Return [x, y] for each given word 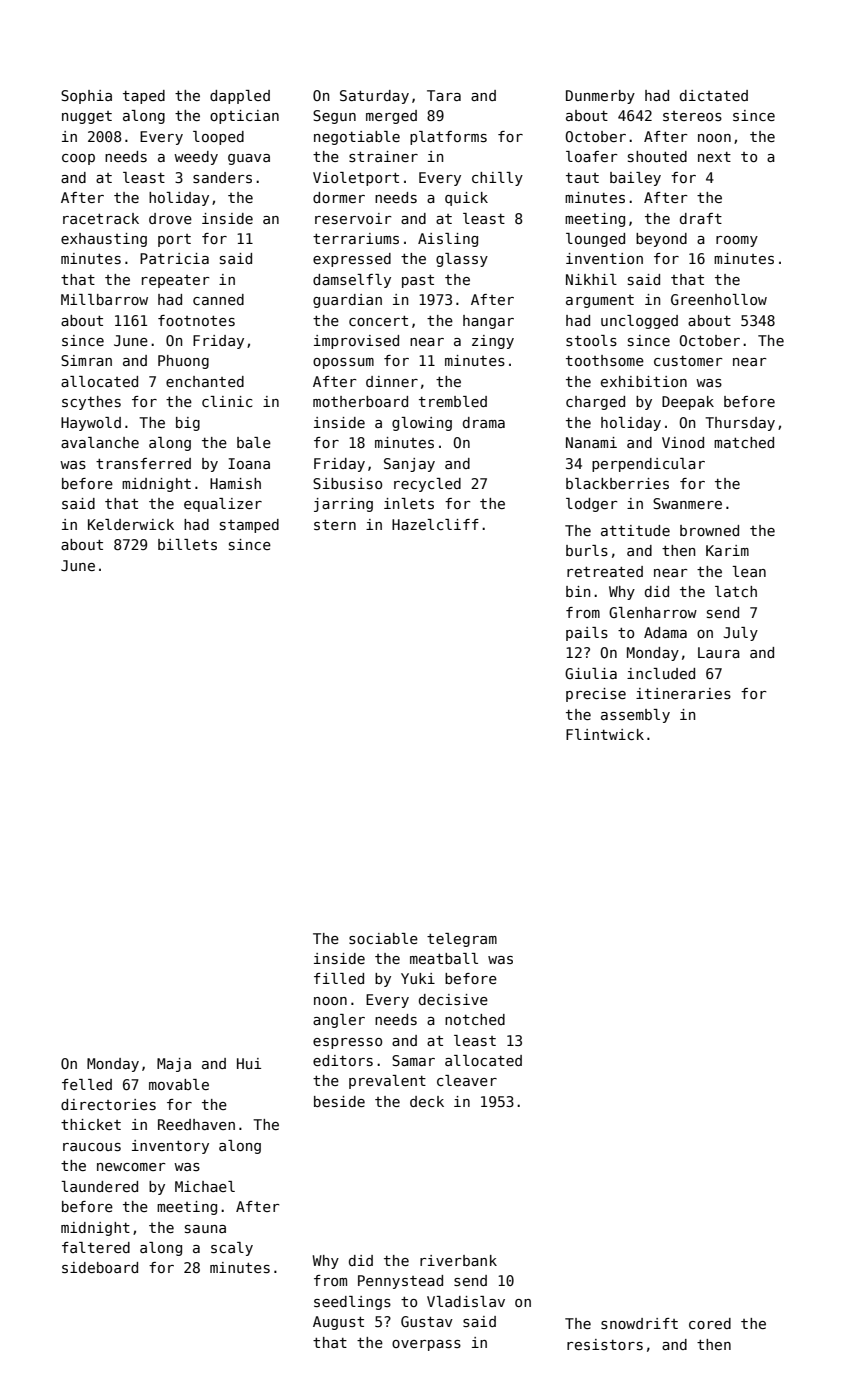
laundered [99, 1186]
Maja [174, 1065]
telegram [462, 940]
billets [187, 544]
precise [596, 695]
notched [475, 1019]
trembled [453, 401]
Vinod [683, 442]
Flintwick [605, 734]
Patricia [174, 258]
